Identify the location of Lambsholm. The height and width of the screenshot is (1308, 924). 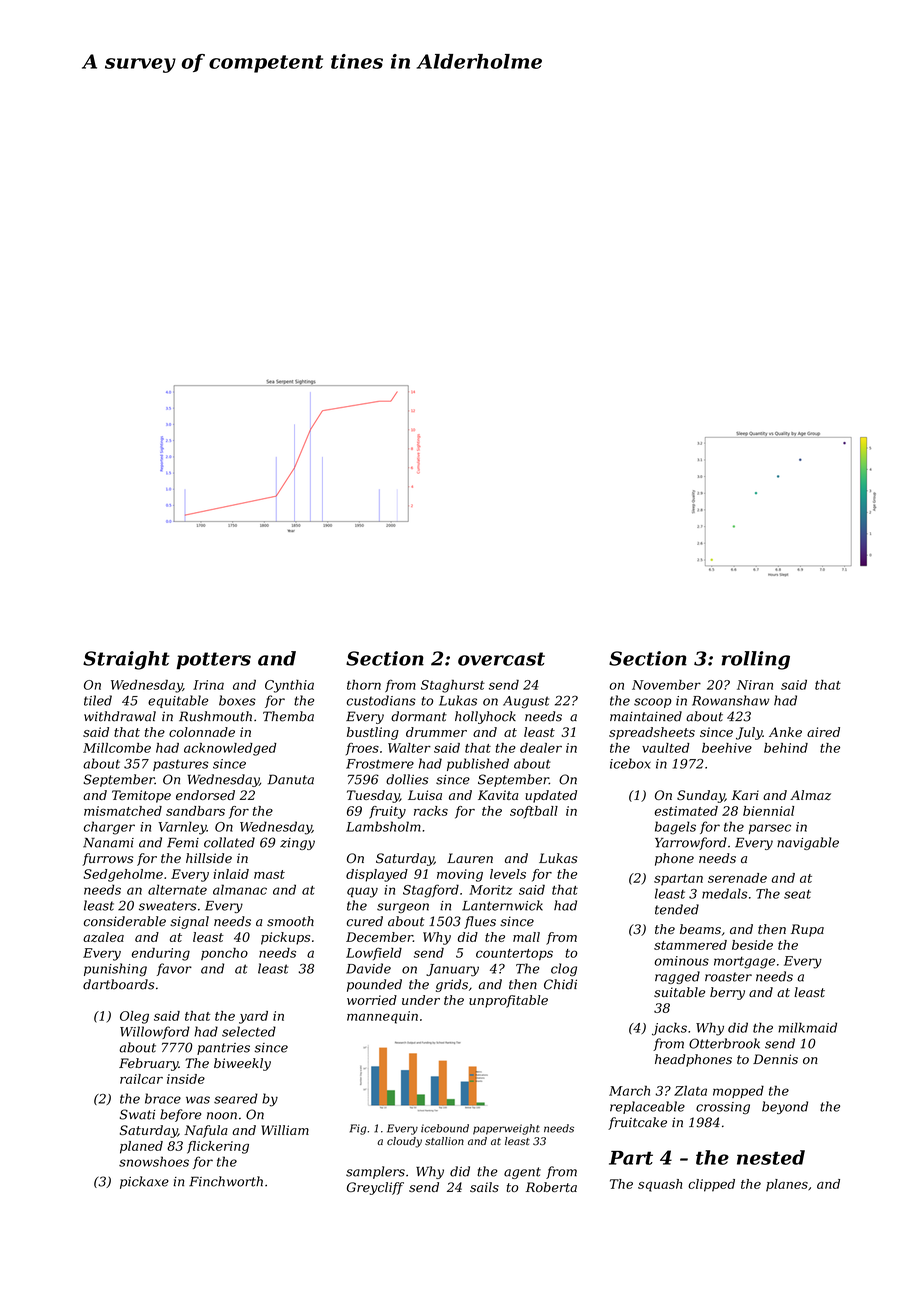
(383, 826).
